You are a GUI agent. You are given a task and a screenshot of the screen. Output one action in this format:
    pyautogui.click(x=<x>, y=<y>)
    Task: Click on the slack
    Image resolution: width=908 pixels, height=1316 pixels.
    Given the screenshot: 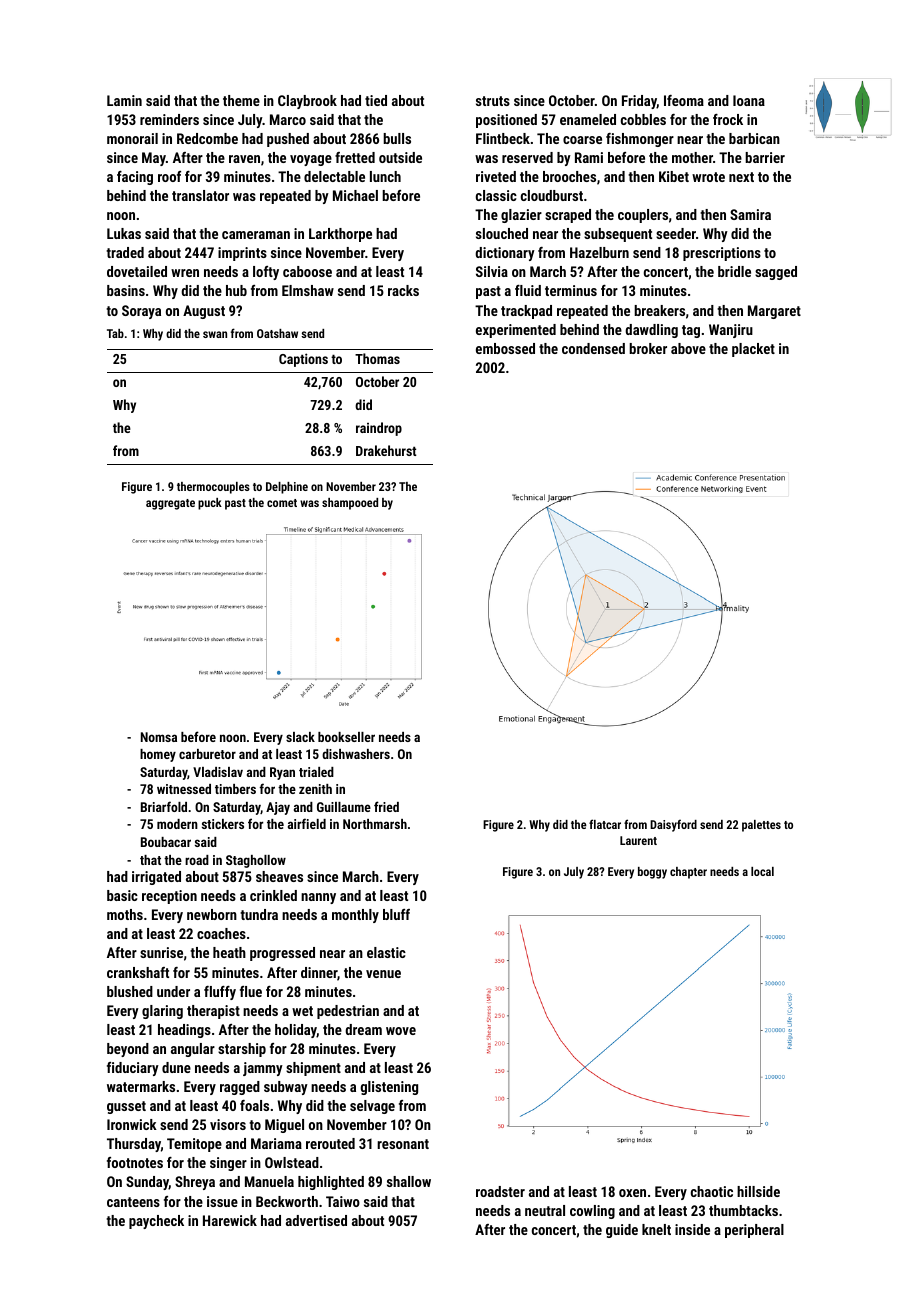 What is the action you would take?
    pyautogui.click(x=300, y=737)
